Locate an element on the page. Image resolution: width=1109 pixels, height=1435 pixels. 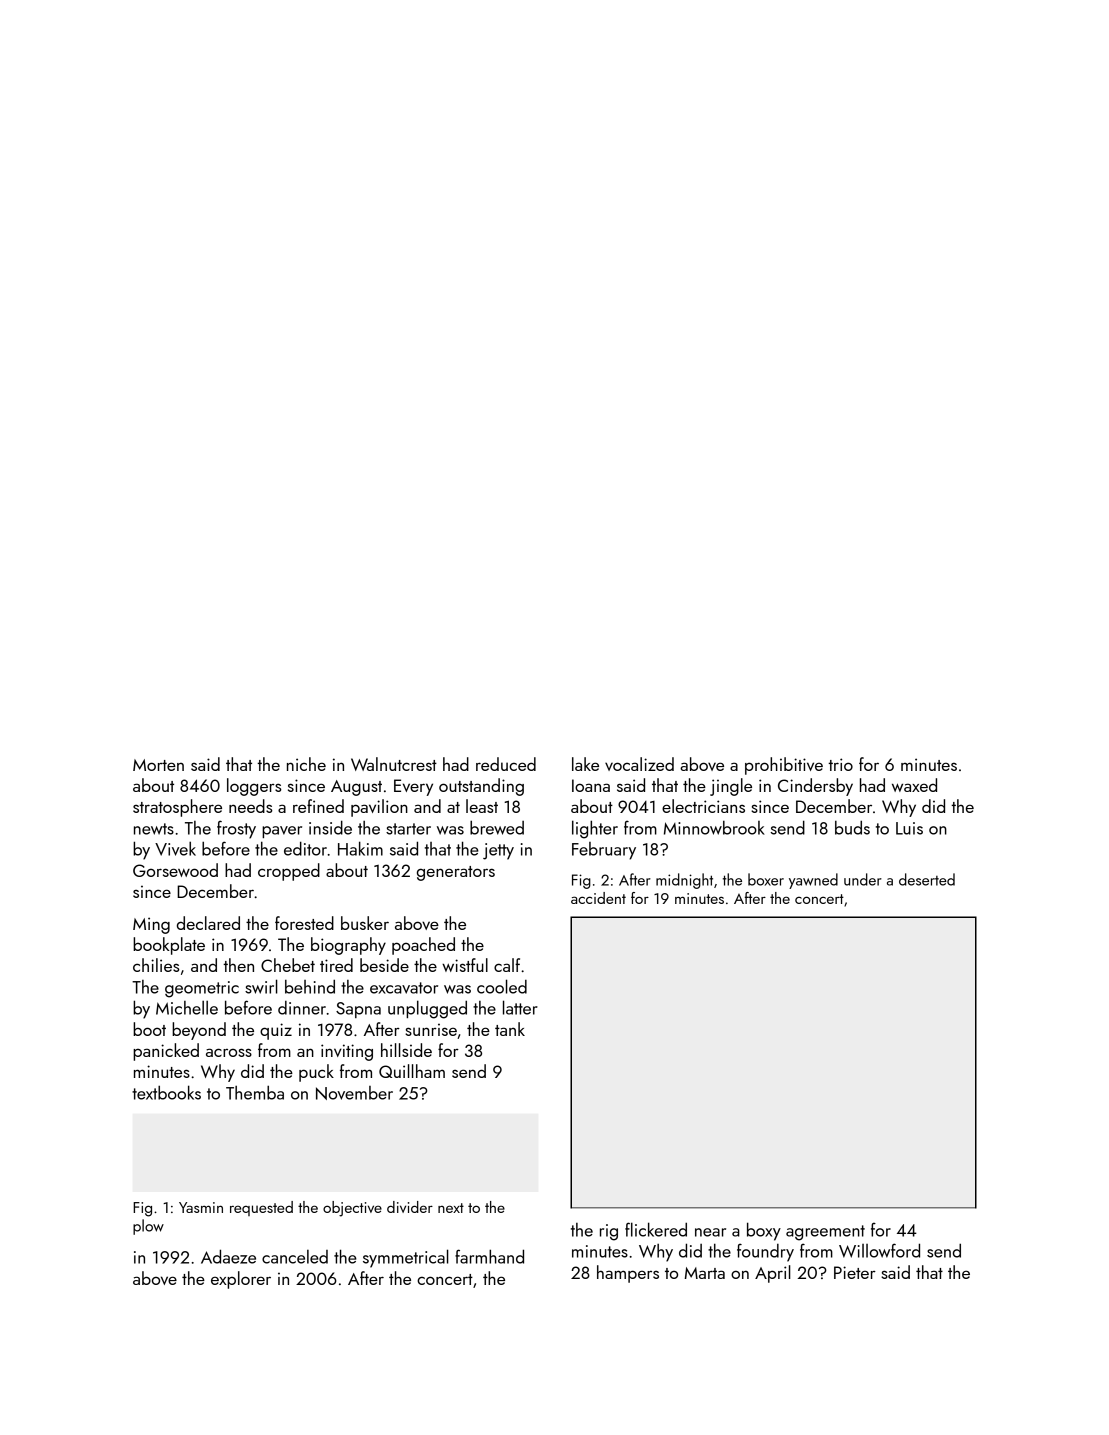
buds is located at coordinates (852, 827).
